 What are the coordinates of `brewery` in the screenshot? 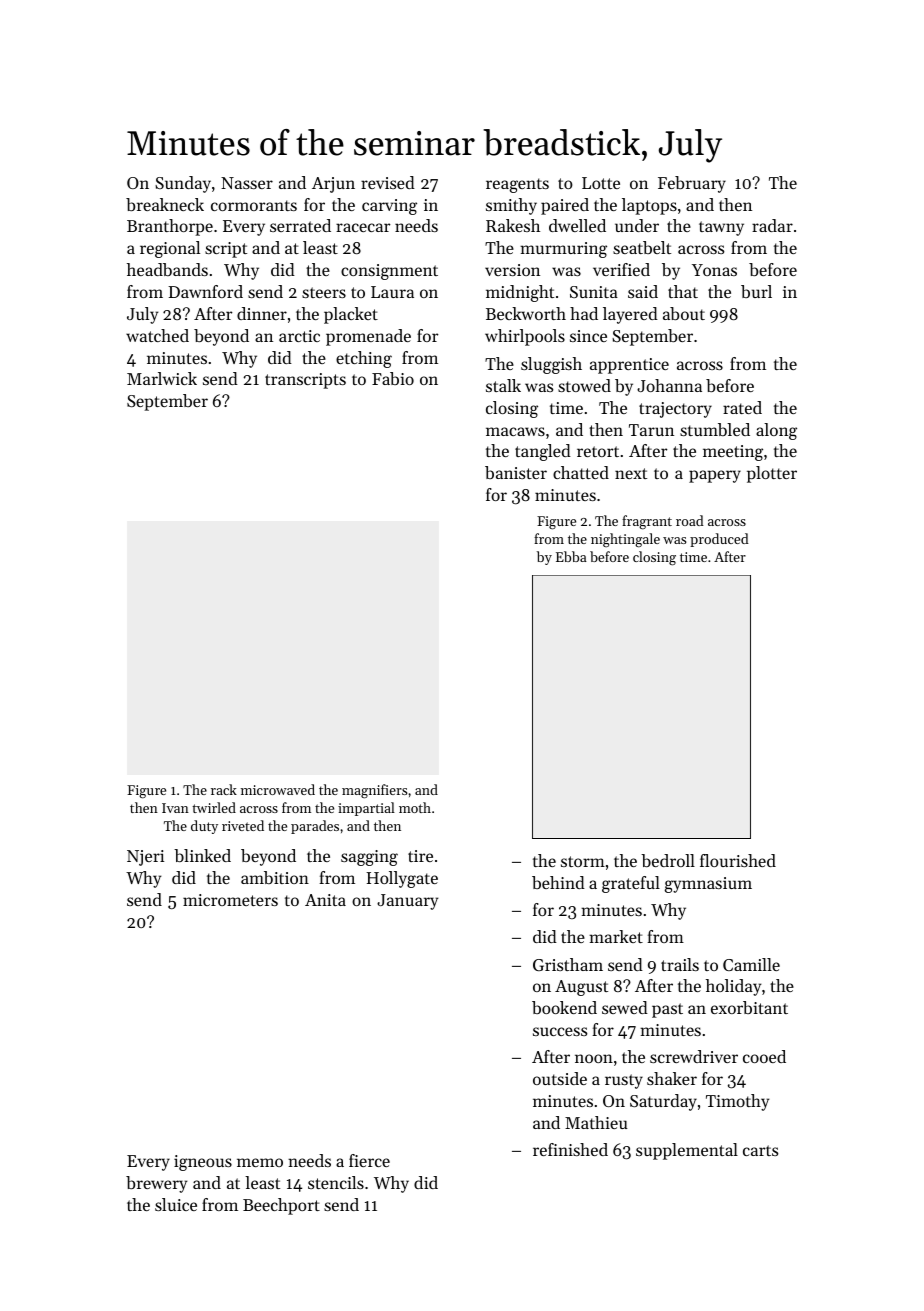 It's located at (156, 1184).
